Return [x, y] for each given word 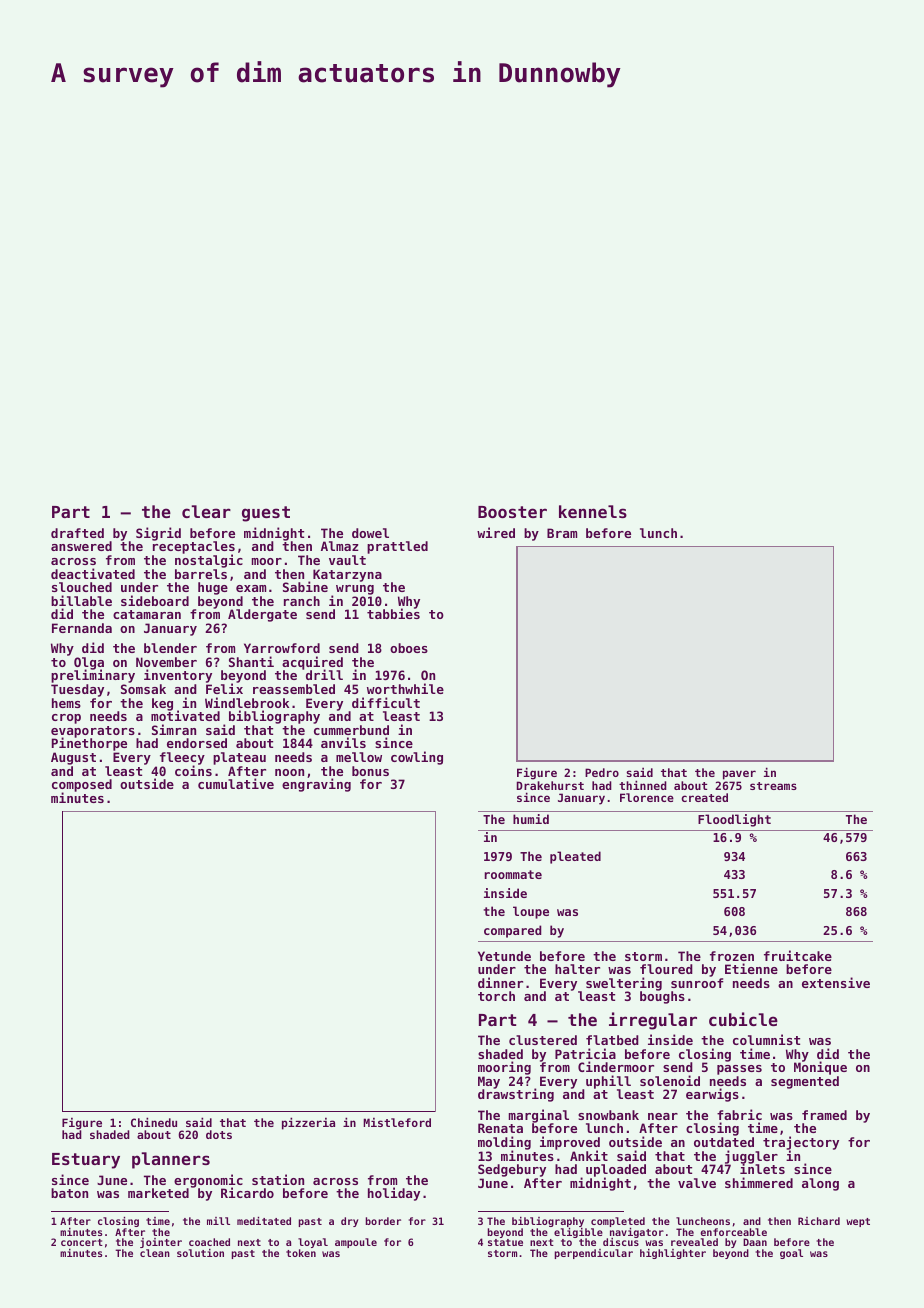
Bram [562, 533]
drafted [77, 533]
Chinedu [154, 1122]
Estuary [86, 1161]
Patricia [585, 1053]
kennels [593, 511]
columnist [766, 1039]
